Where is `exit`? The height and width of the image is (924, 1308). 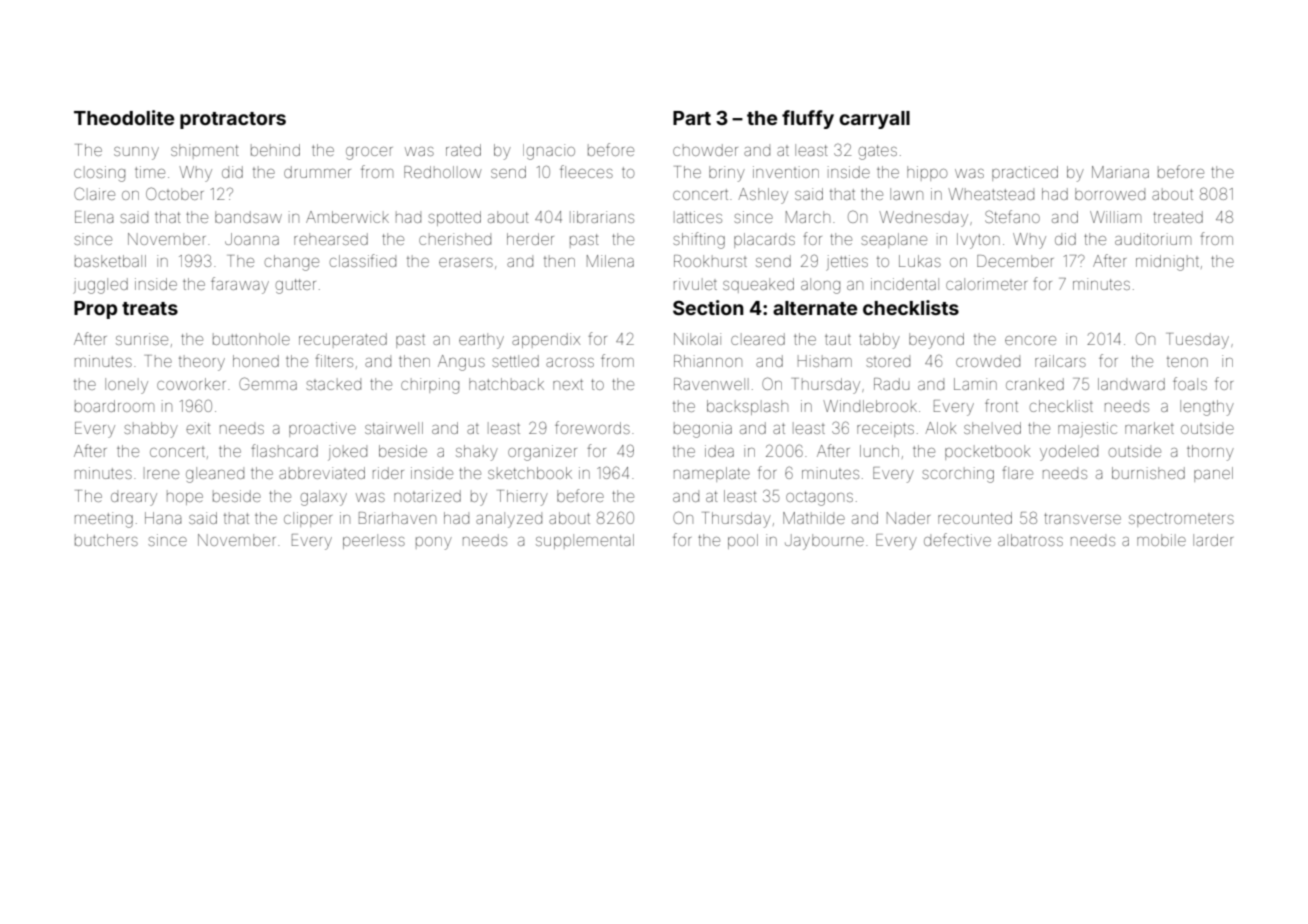
exit is located at coordinates (198, 428).
